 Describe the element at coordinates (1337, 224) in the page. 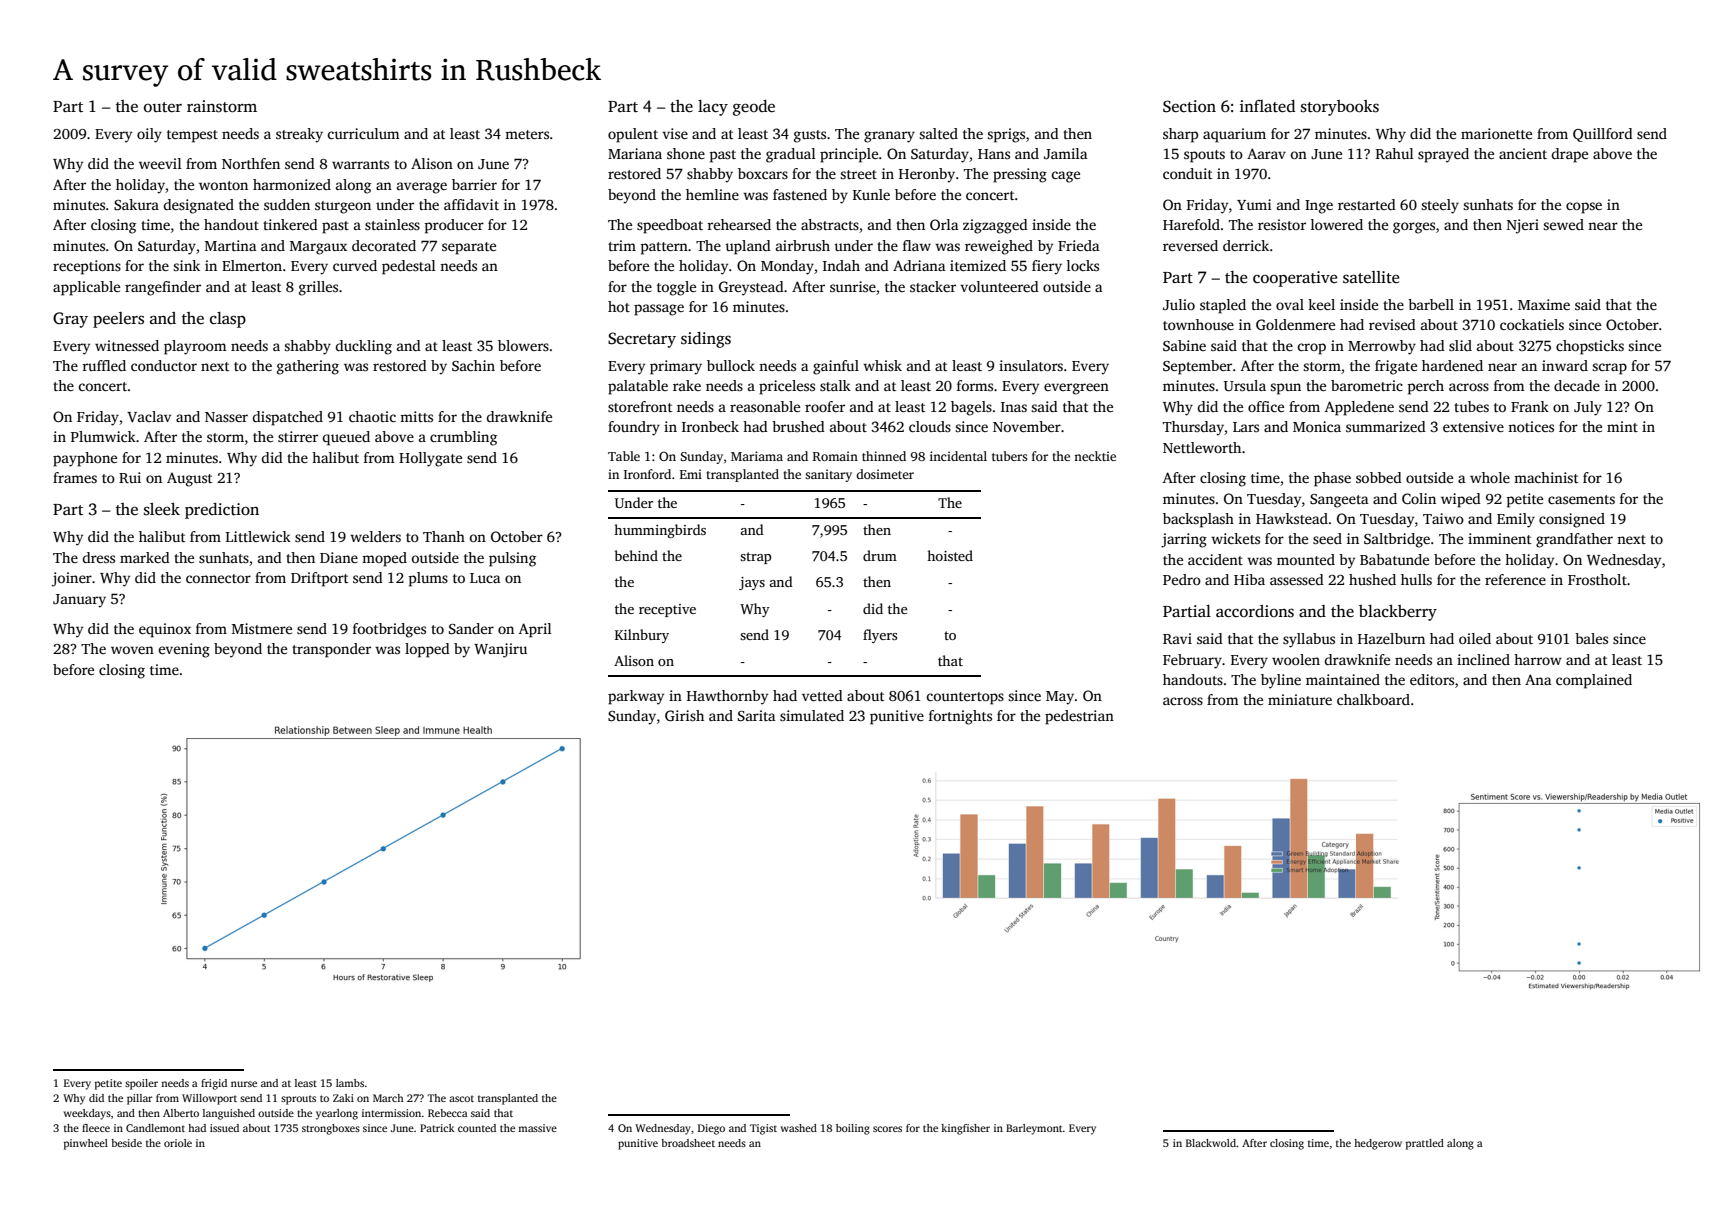

I see `lowered` at that location.
